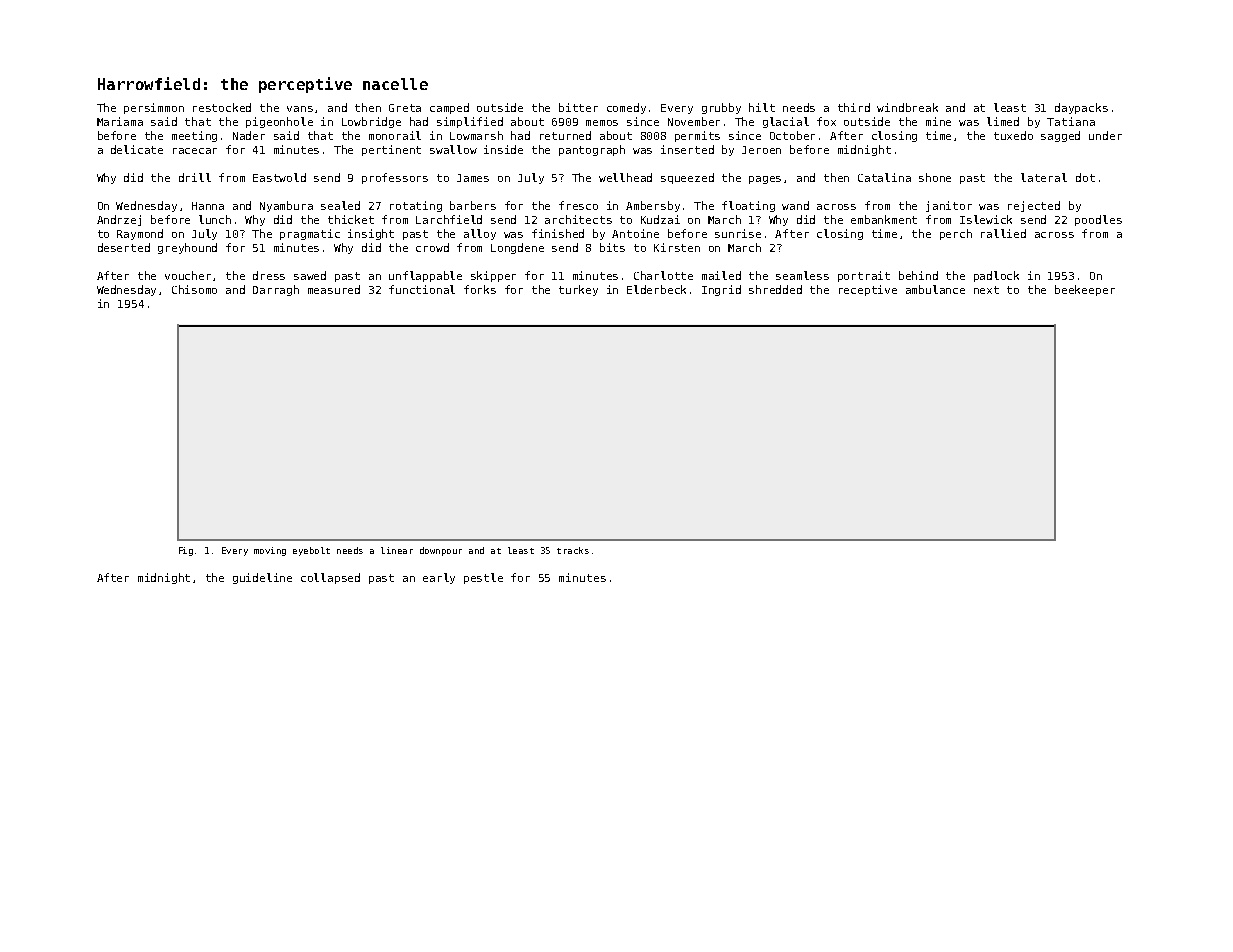 The height and width of the screenshot is (952, 1233). Describe the element at coordinates (1003, 233) in the screenshot. I see `rallied` at that location.
